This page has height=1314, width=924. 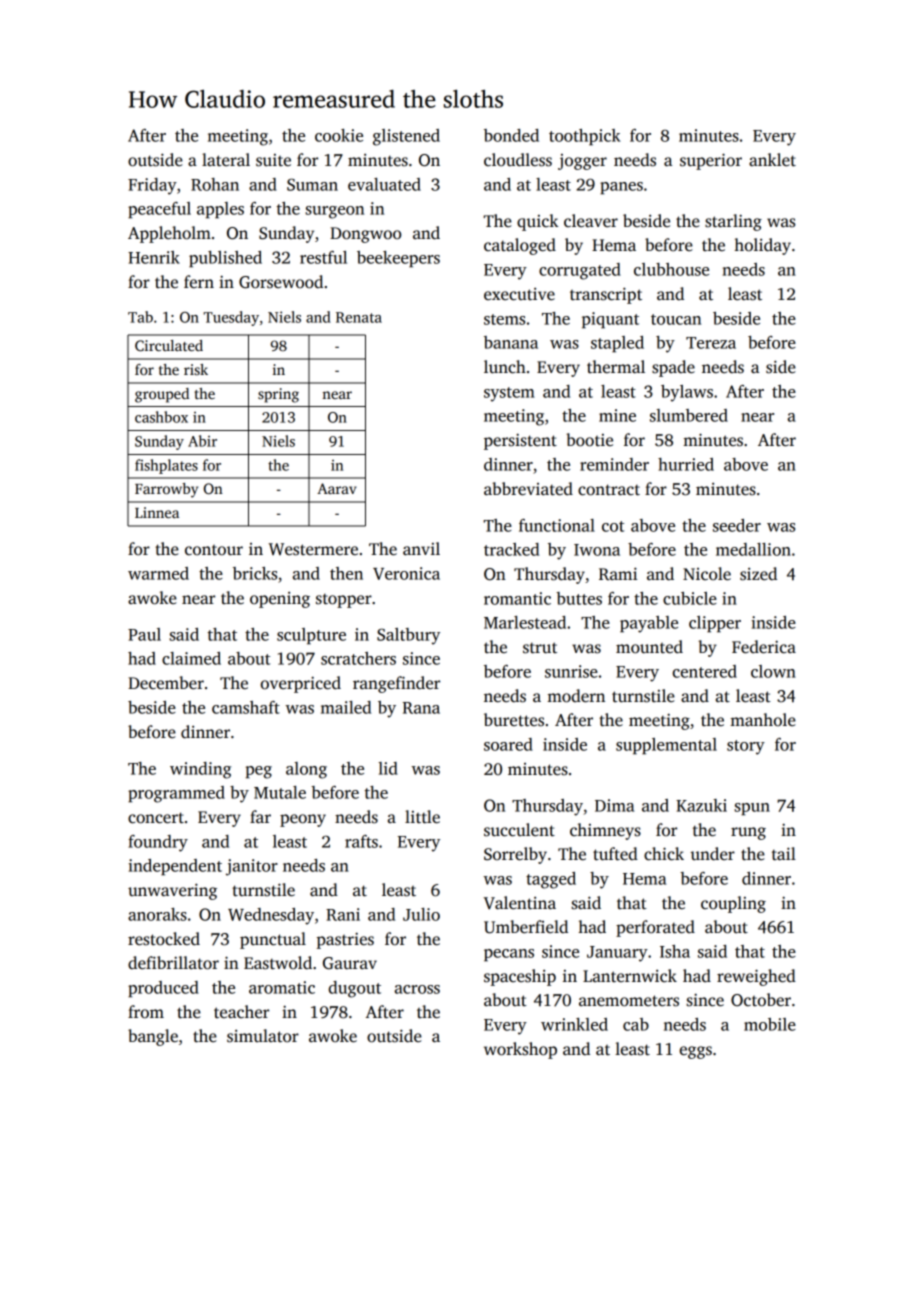 What do you see at coordinates (339, 135) in the page?
I see `cookie` at bounding box center [339, 135].
